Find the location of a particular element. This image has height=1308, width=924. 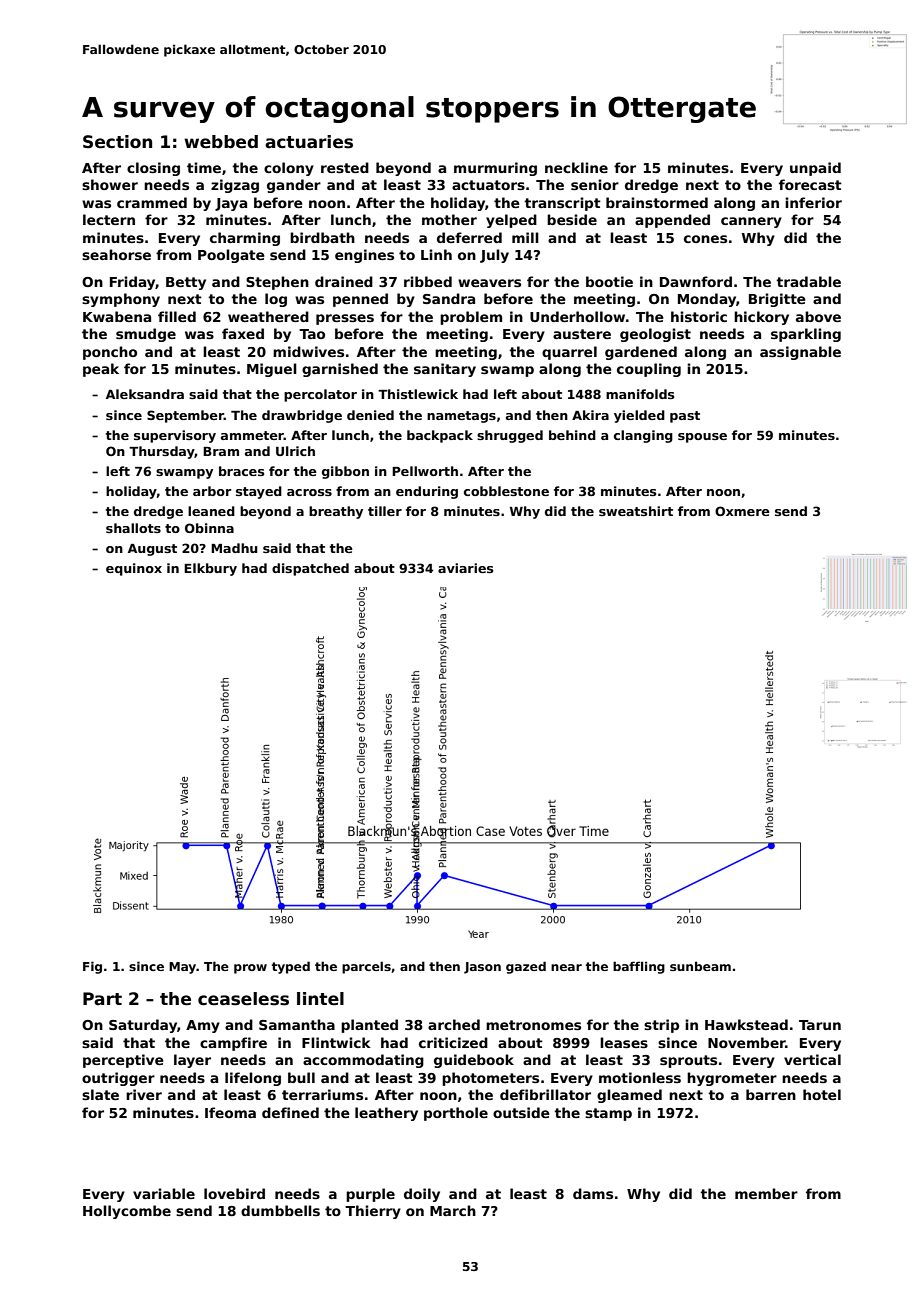

Thierry is located at coordinates (373, 1212).
